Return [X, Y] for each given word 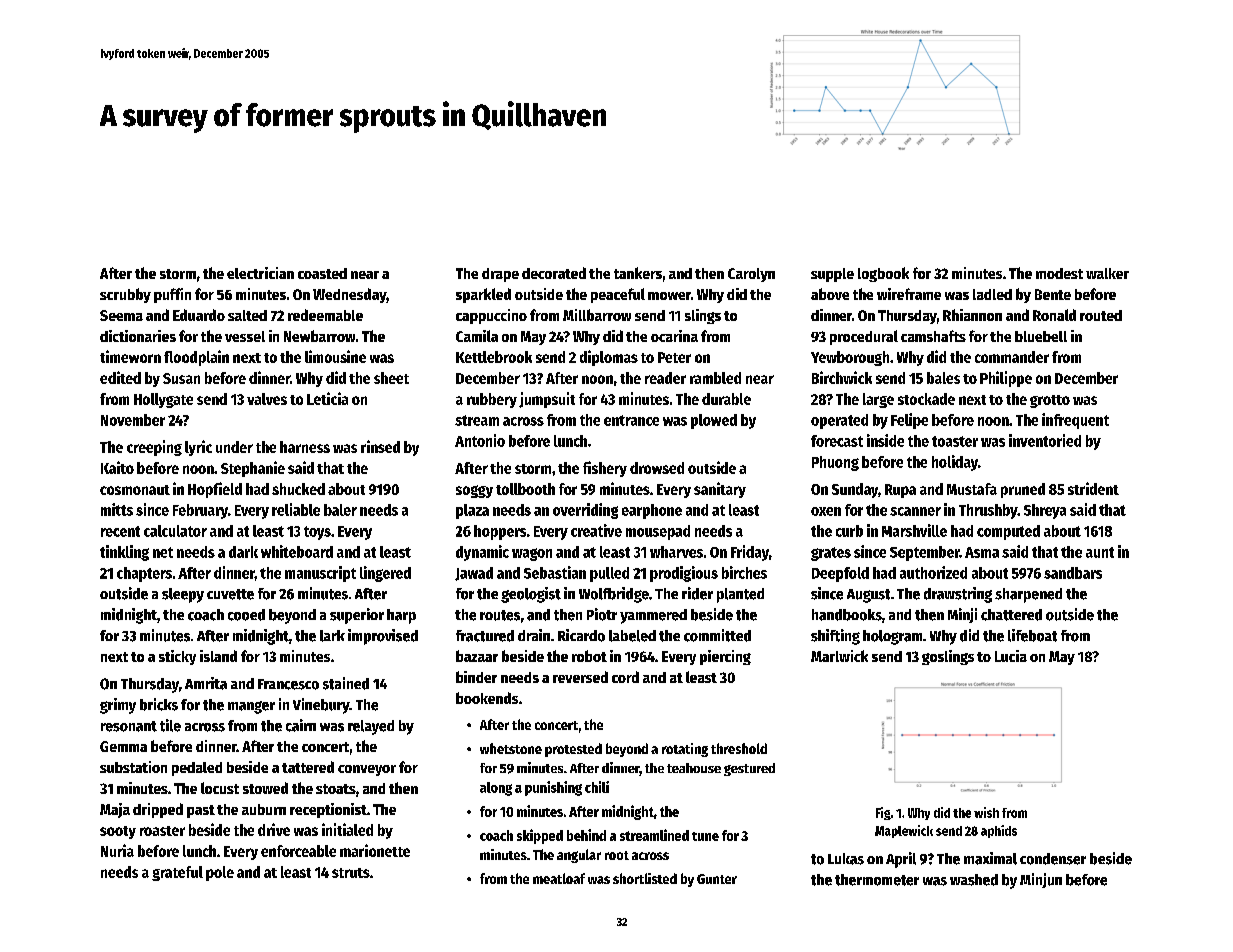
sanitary [720, 490]
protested [573, 750]
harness [305, 447]
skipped [540, 836]
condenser [1053, 859]
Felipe [909, 421]
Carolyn [751, 275]
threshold [739, 748]
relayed [371, 727]
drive [274, 829]
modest [1059, 273]
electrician [260, 273]
